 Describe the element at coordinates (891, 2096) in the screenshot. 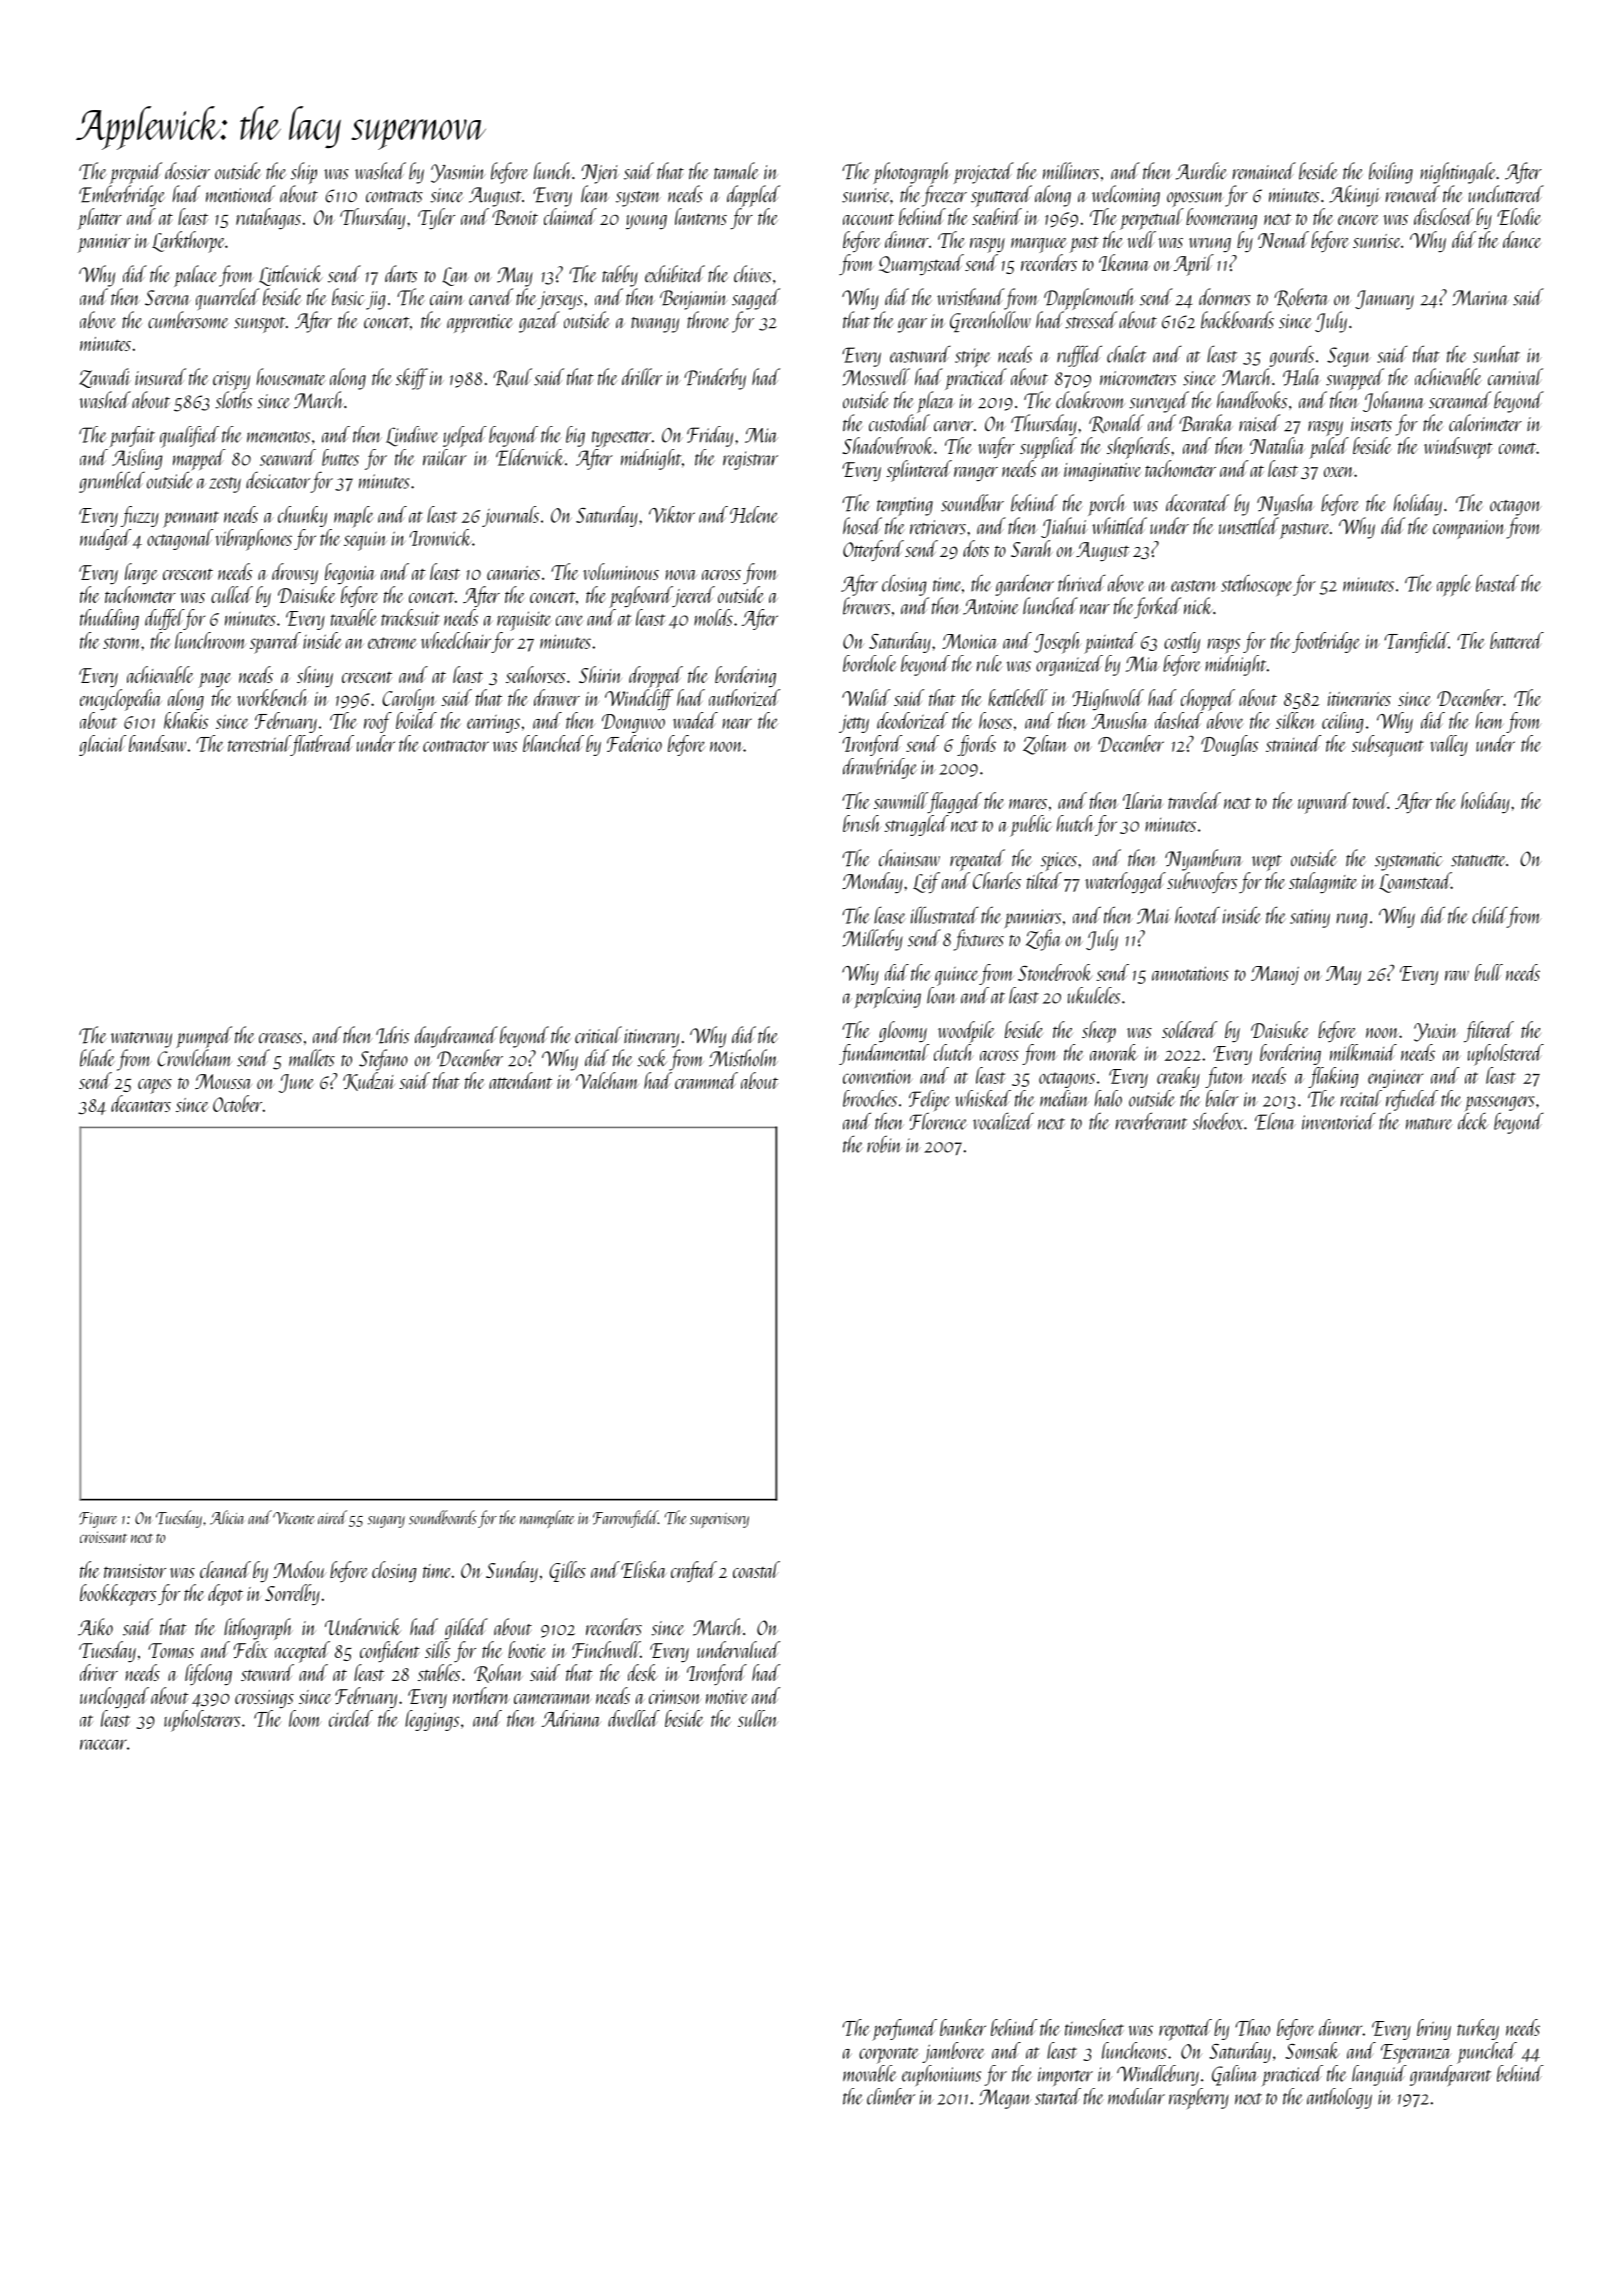

I see `climber` at that location.
